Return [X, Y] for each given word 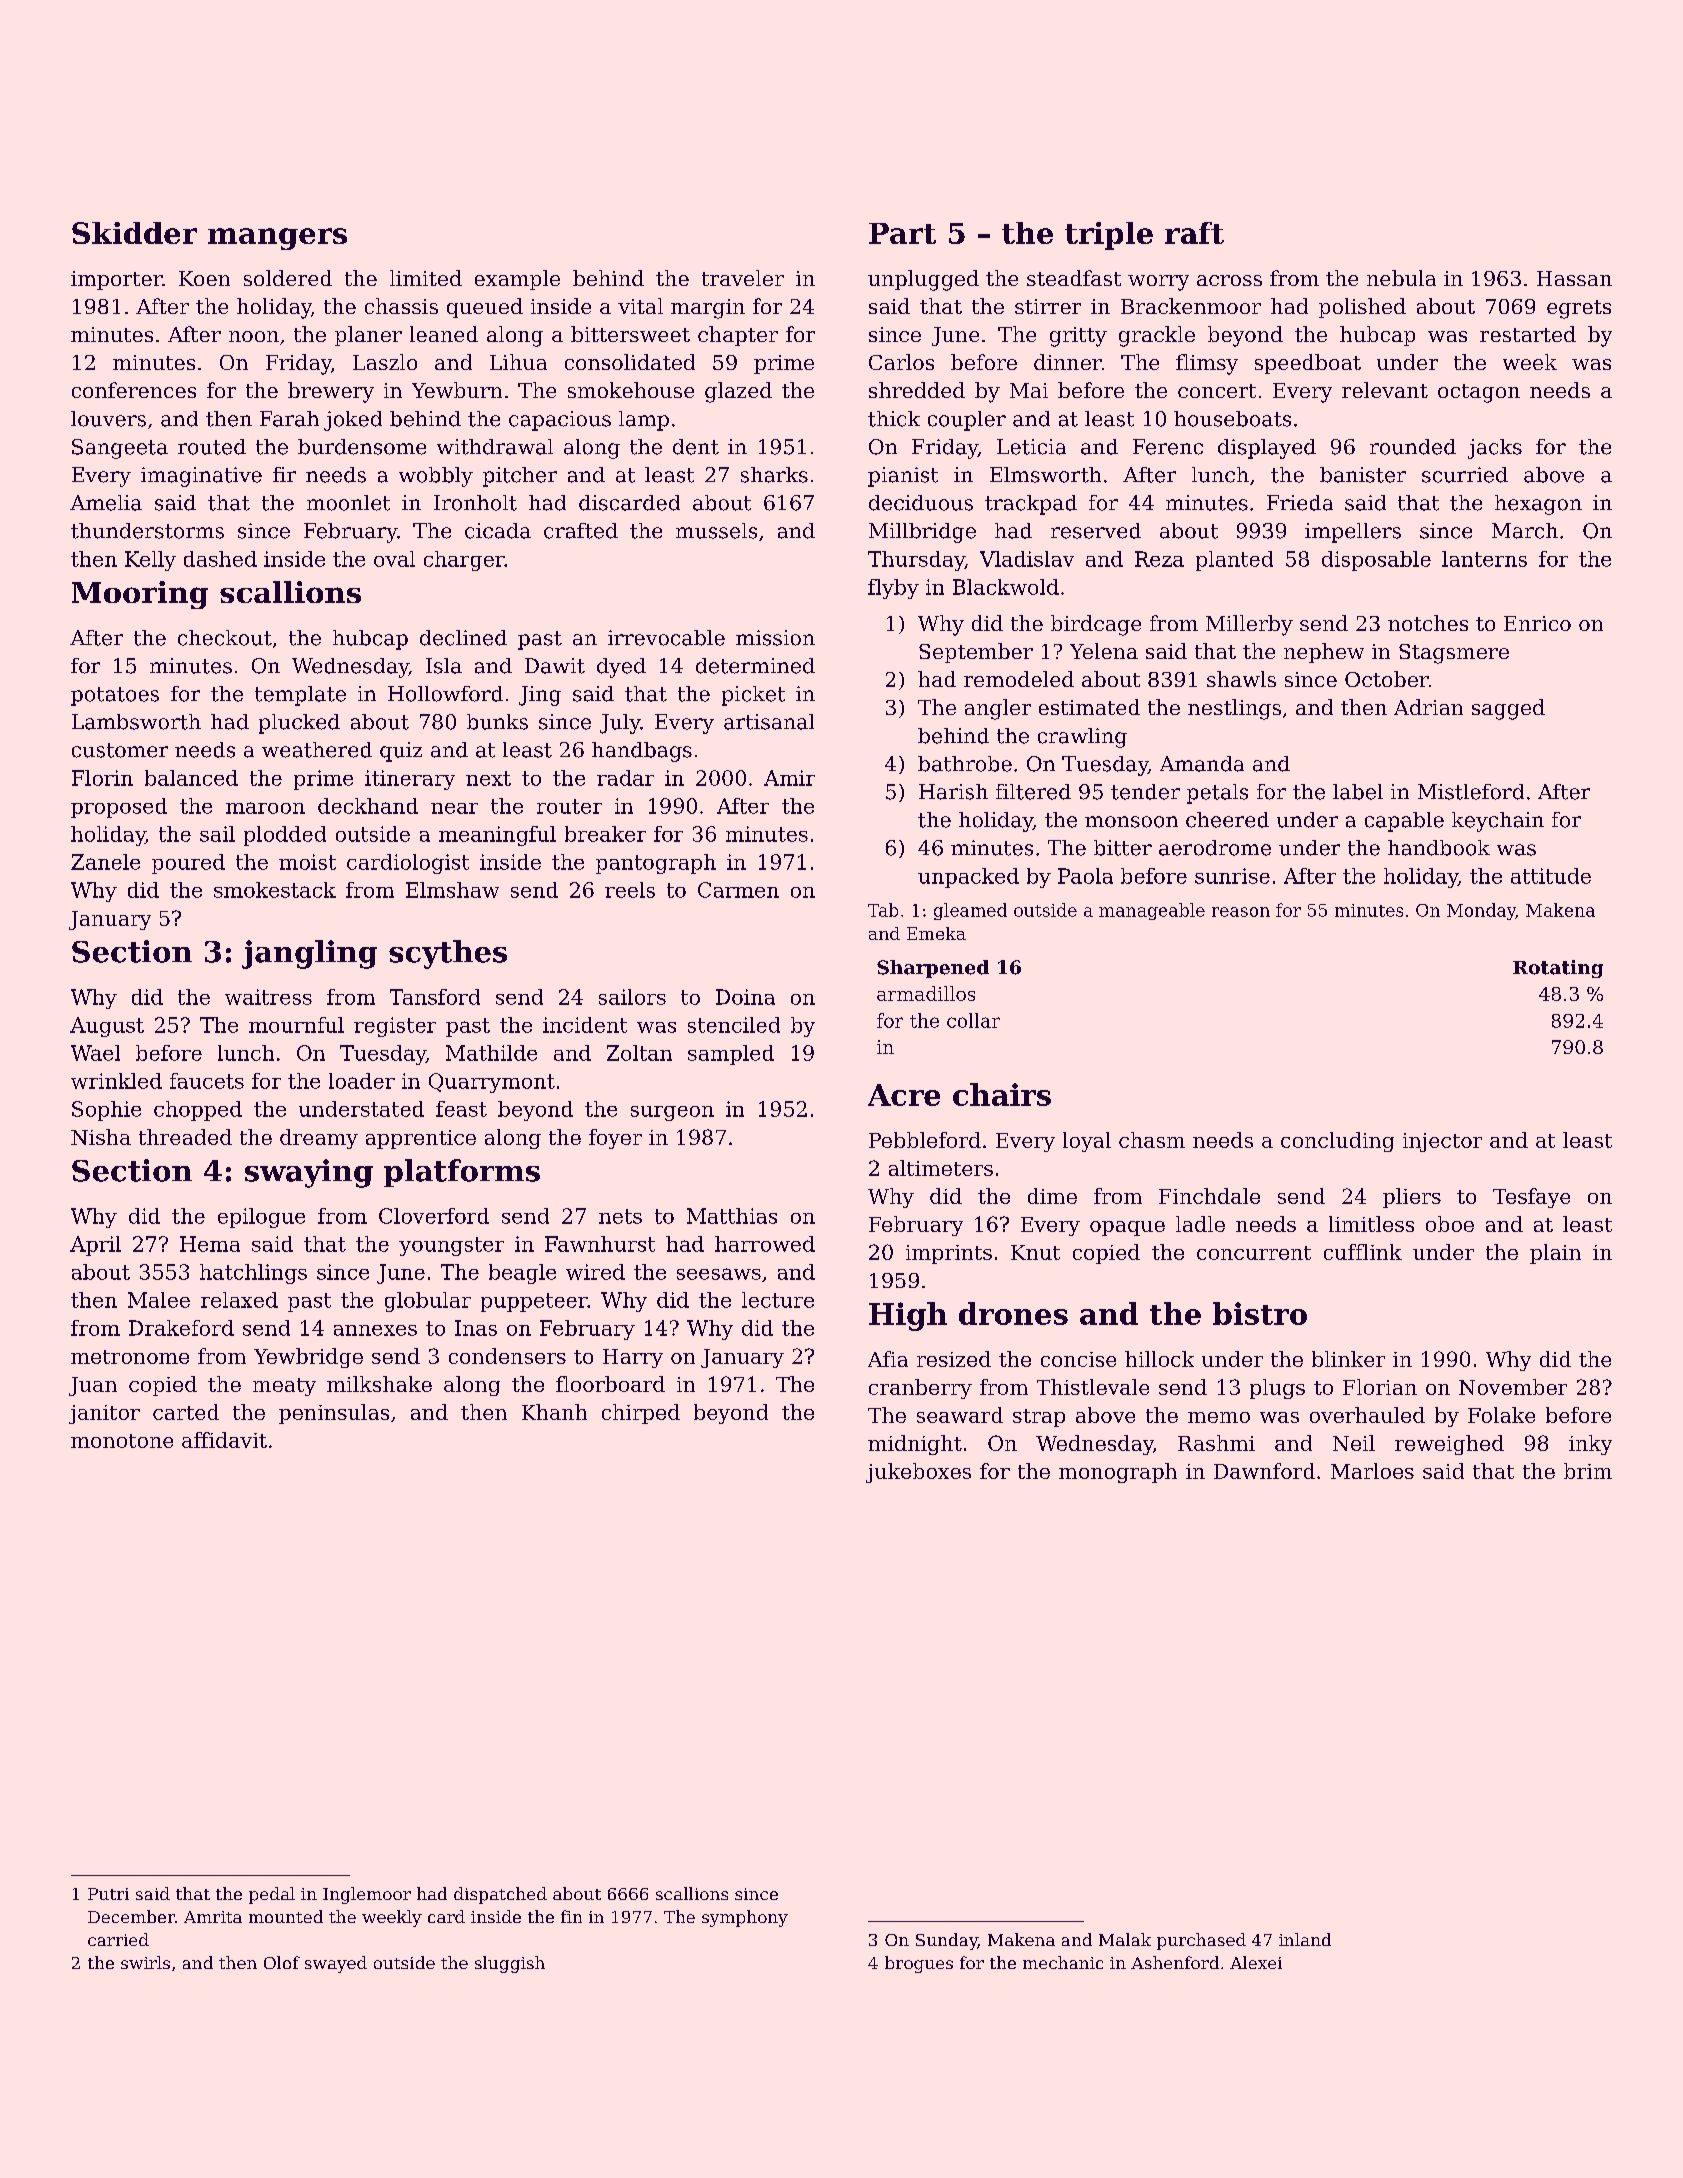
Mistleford [1471, 792]
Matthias [732, 1216]
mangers [277, 239]
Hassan [1574, 278]
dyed [621, 668]
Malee [159, 1300]
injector [1442, 1142]
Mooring [140, 595]
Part [902, 233]
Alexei [1256, 1962]
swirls [145, 1962]
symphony [745, 1918]
